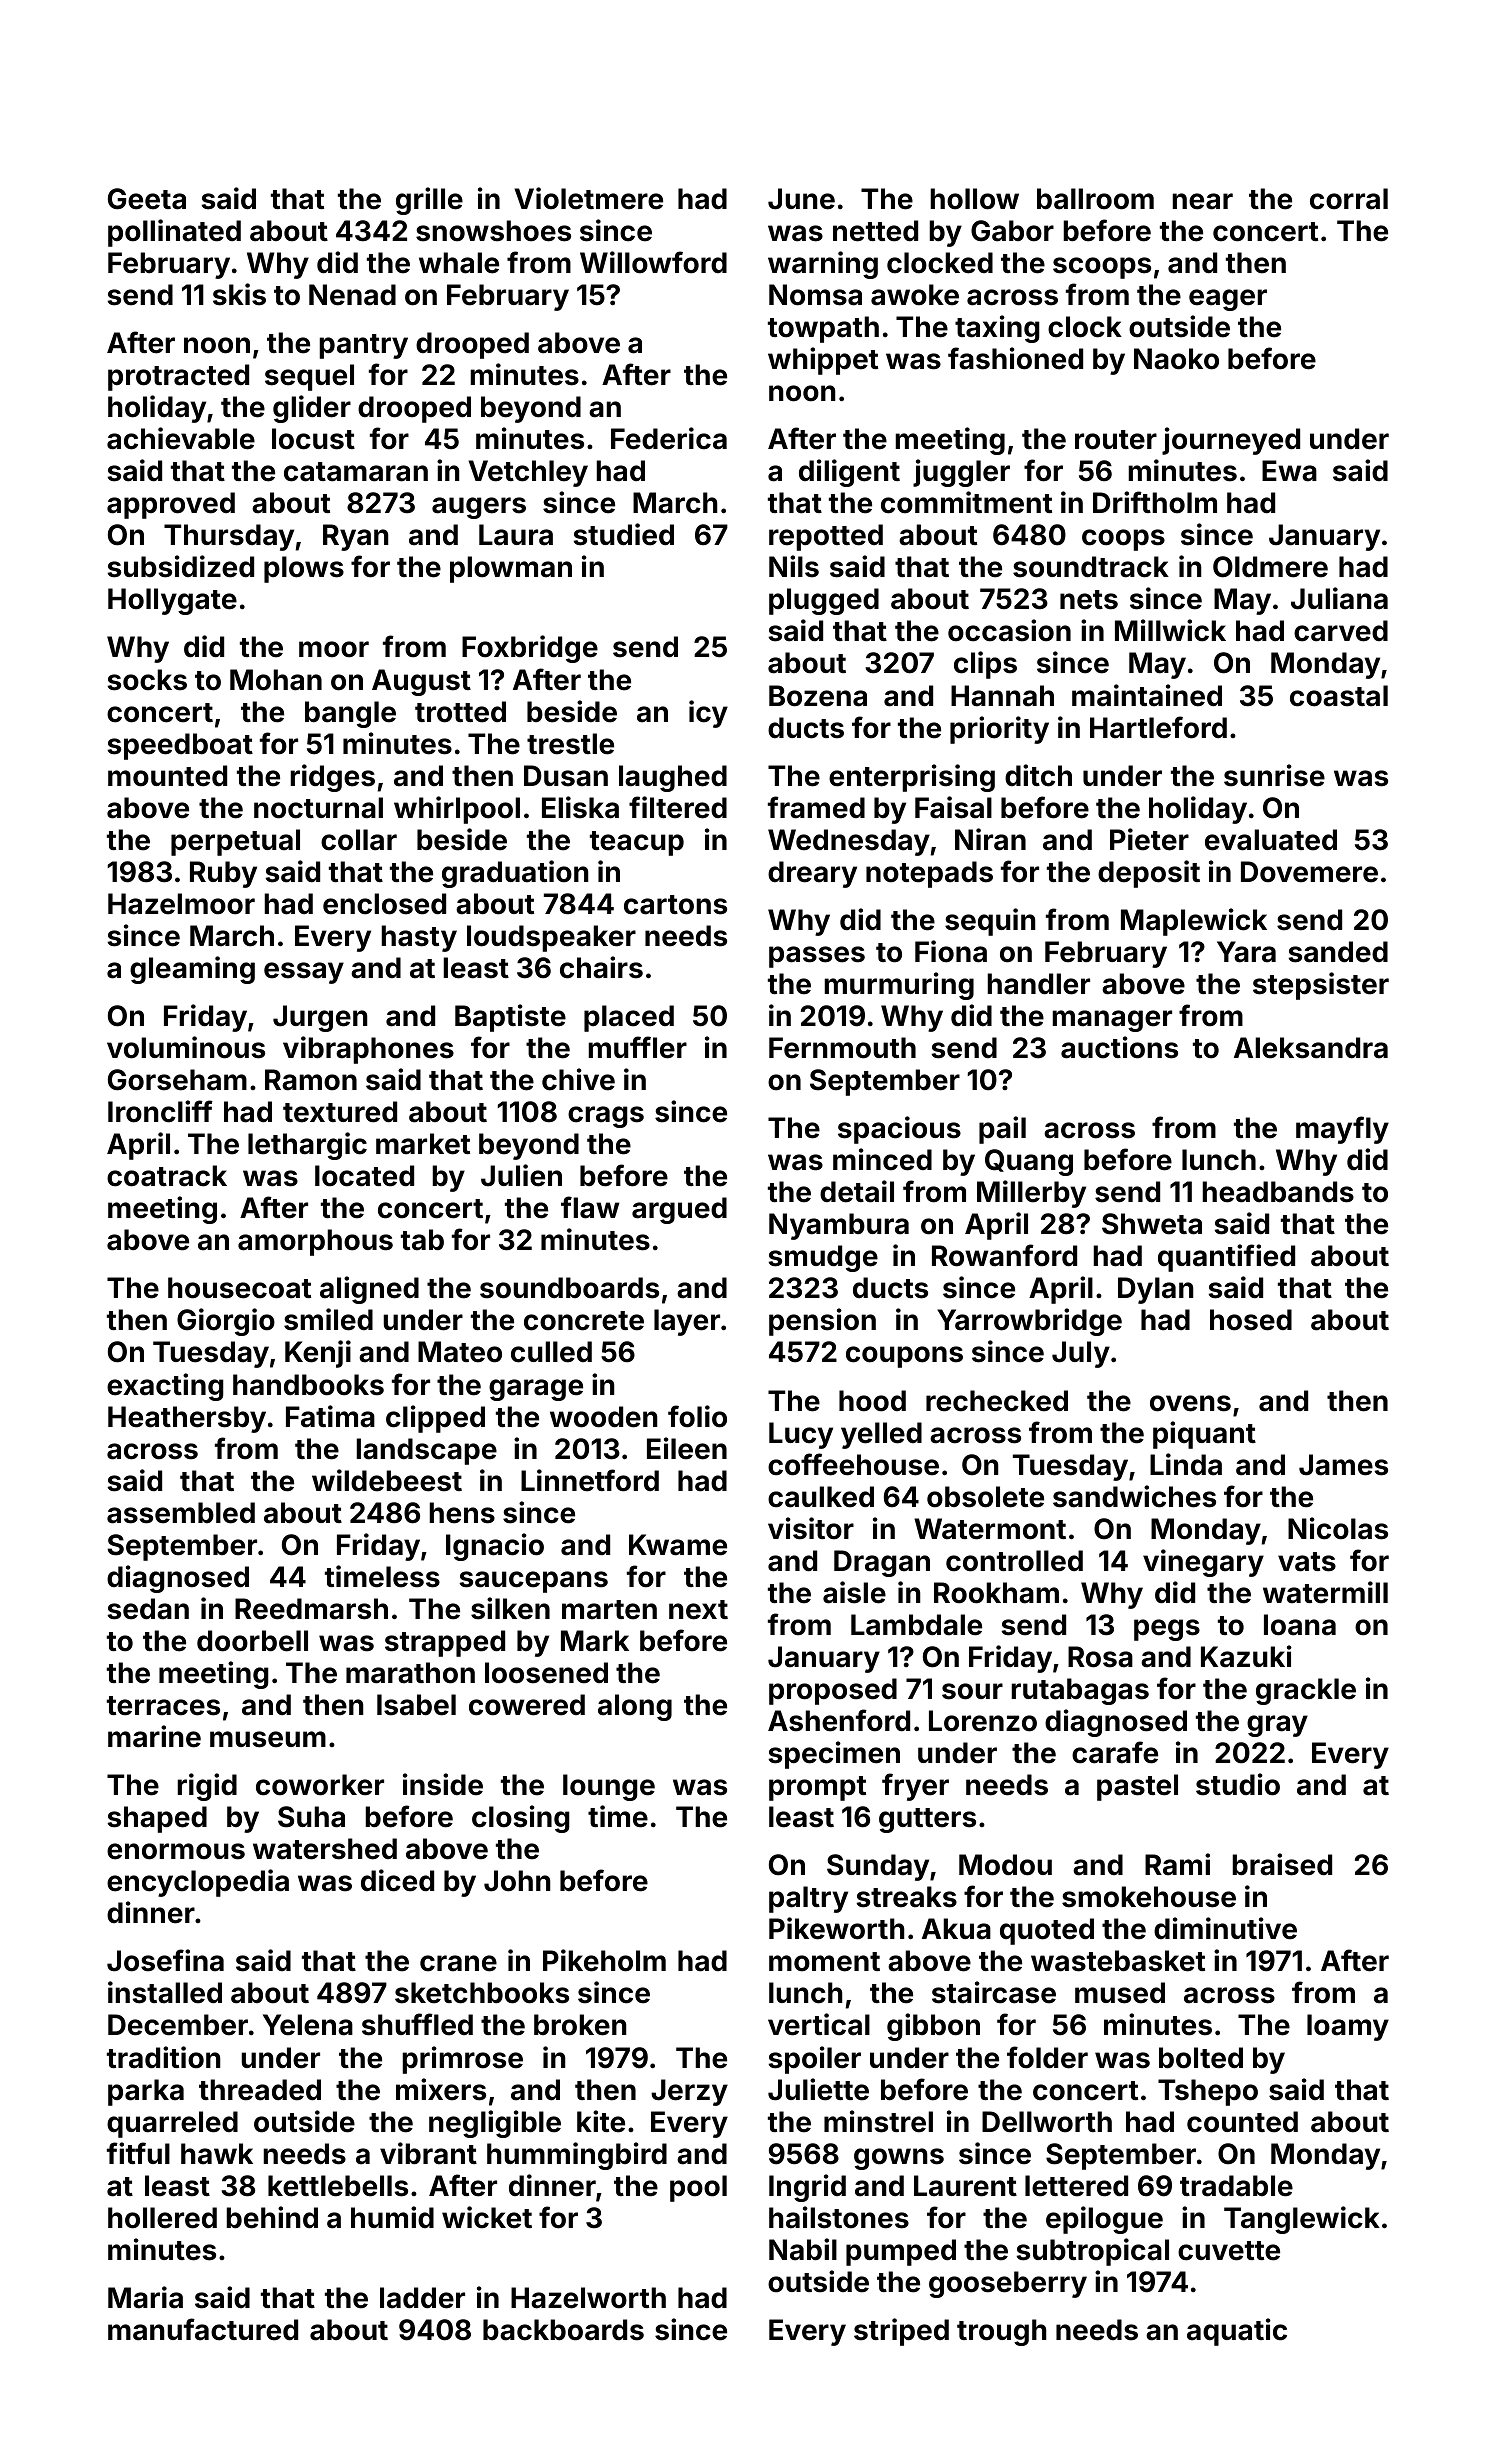  I want to click on skis, so click(239, 294).
